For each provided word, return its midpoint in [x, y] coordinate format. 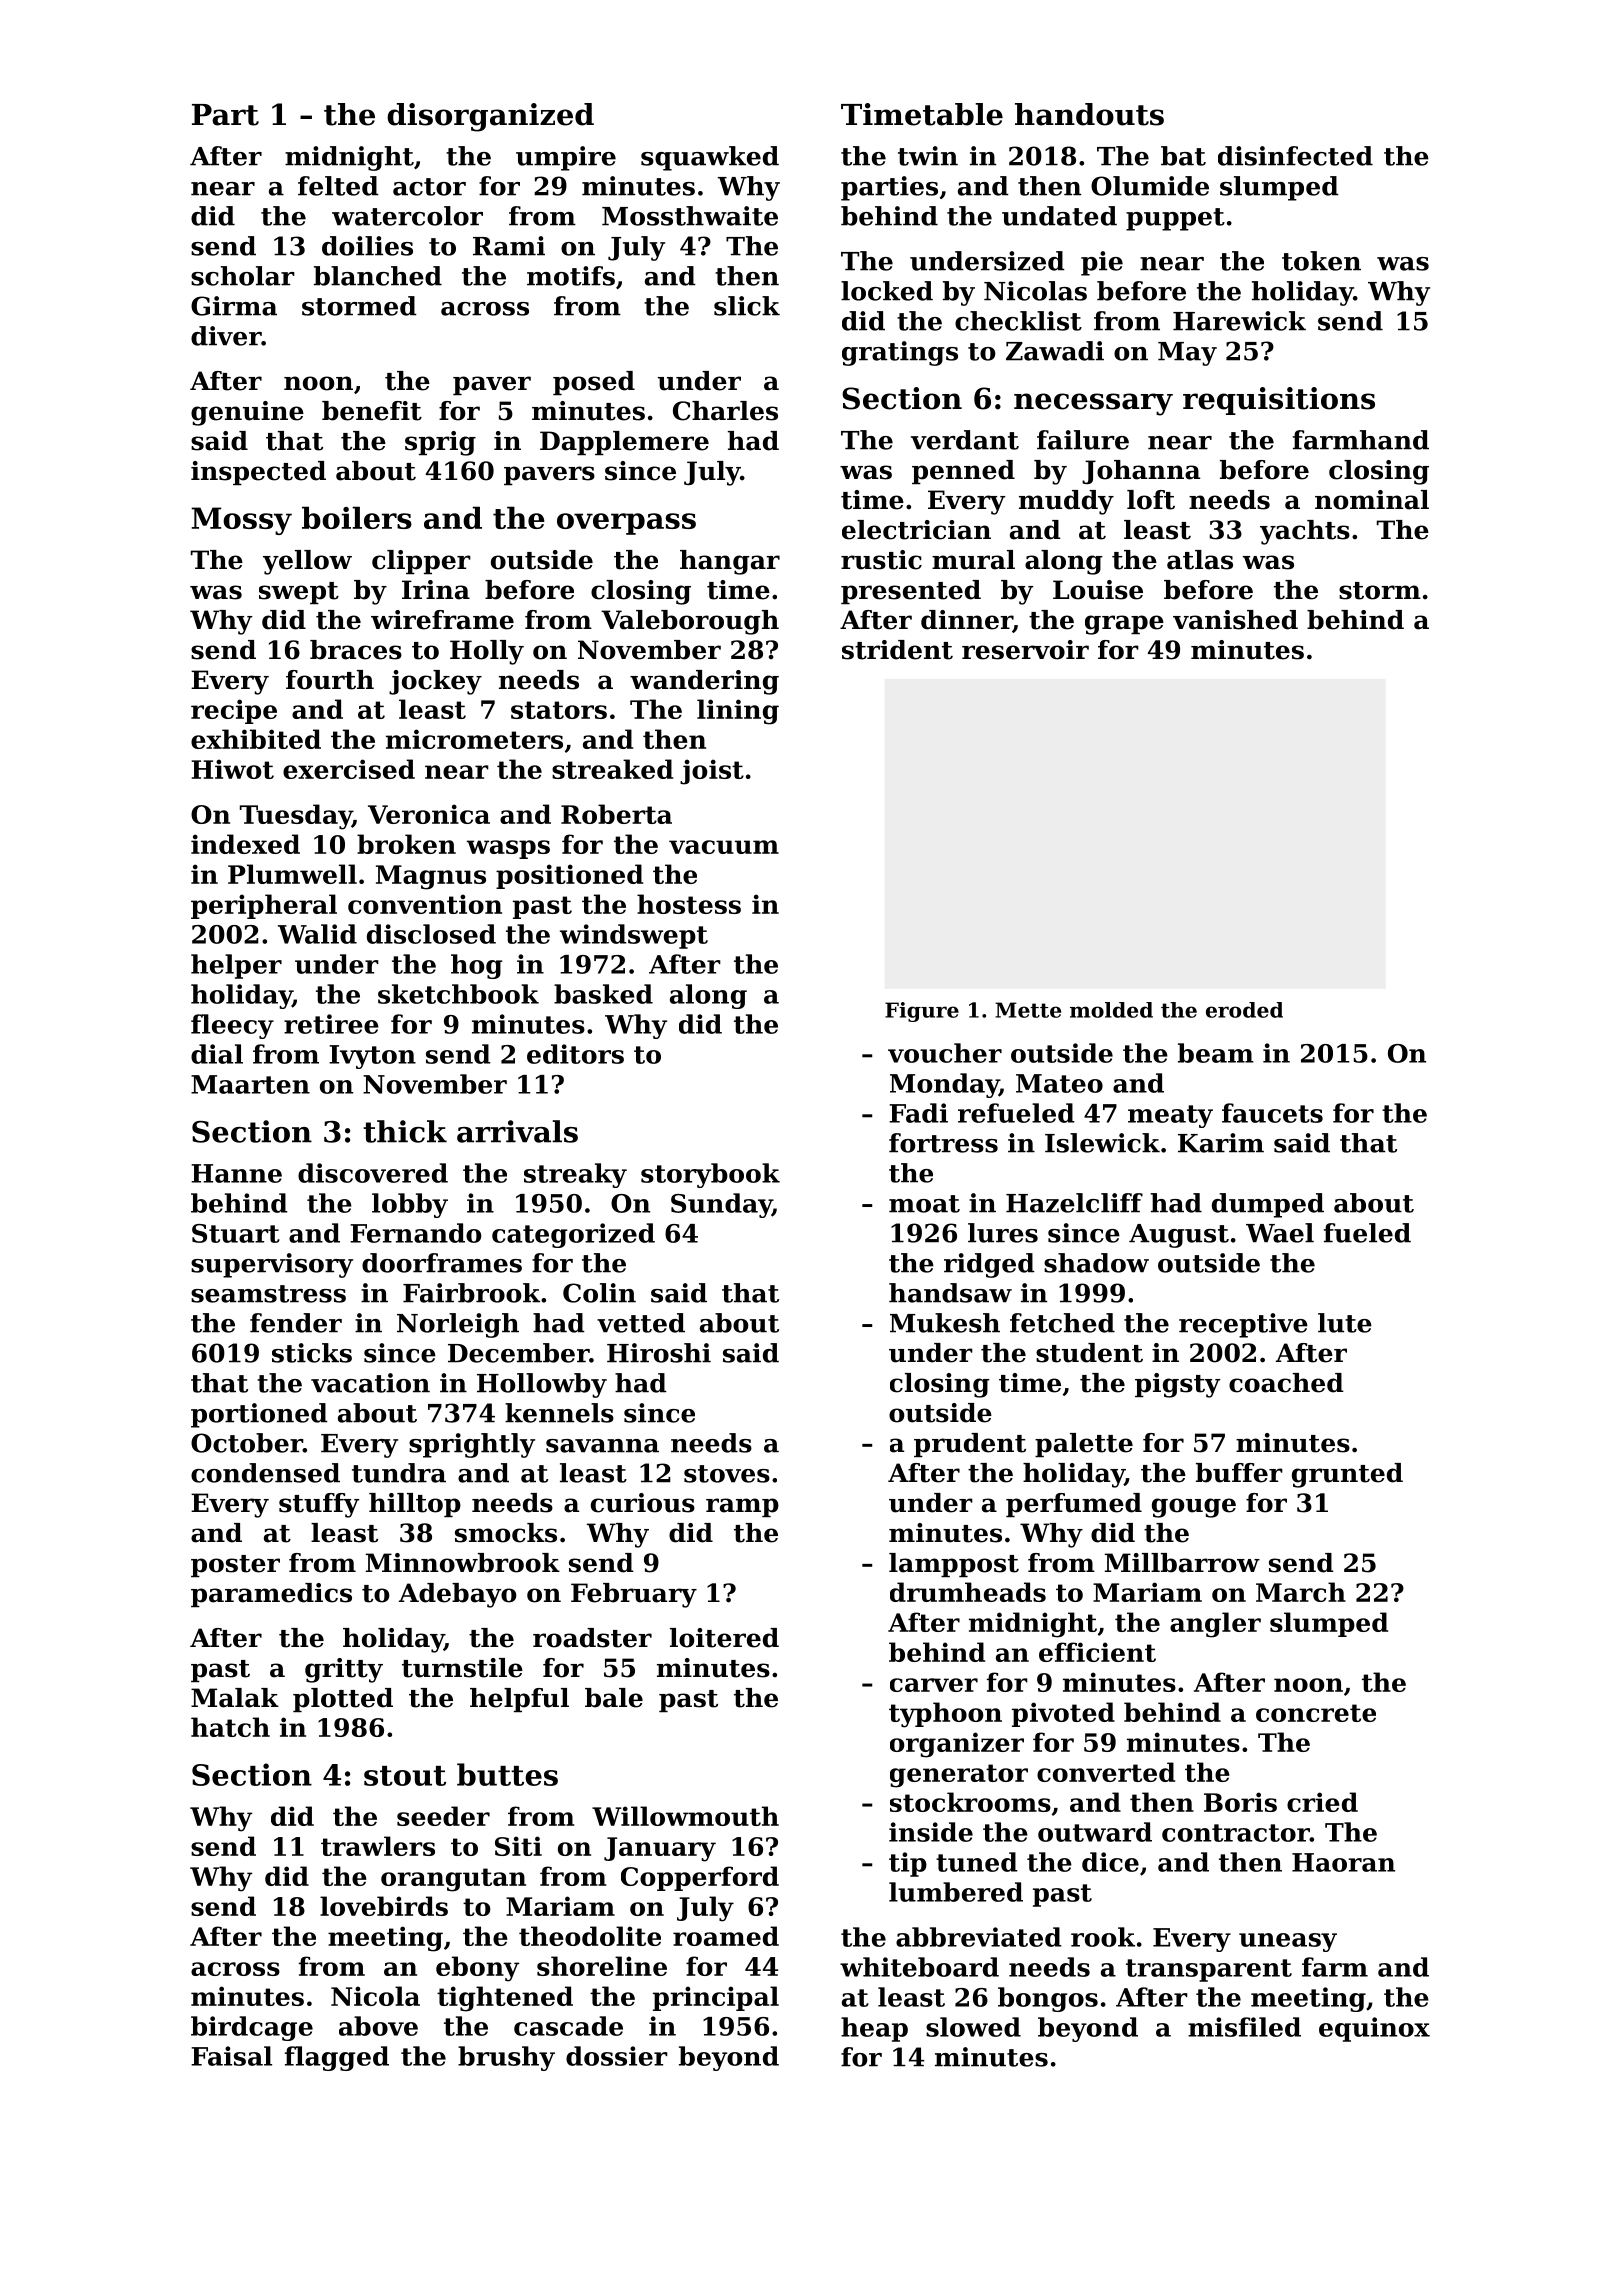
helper [236, 966]
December [518, 1353]
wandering [704, 682]
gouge [1194, 1508]
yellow [307, 562]
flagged [337, 2058]
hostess [689, 904]
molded [1111, 1010]
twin [928, 156]
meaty [1170, 1116]
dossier [617, 2056]
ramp [742, 1507]
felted [338, 186]
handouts [1089, 114]
